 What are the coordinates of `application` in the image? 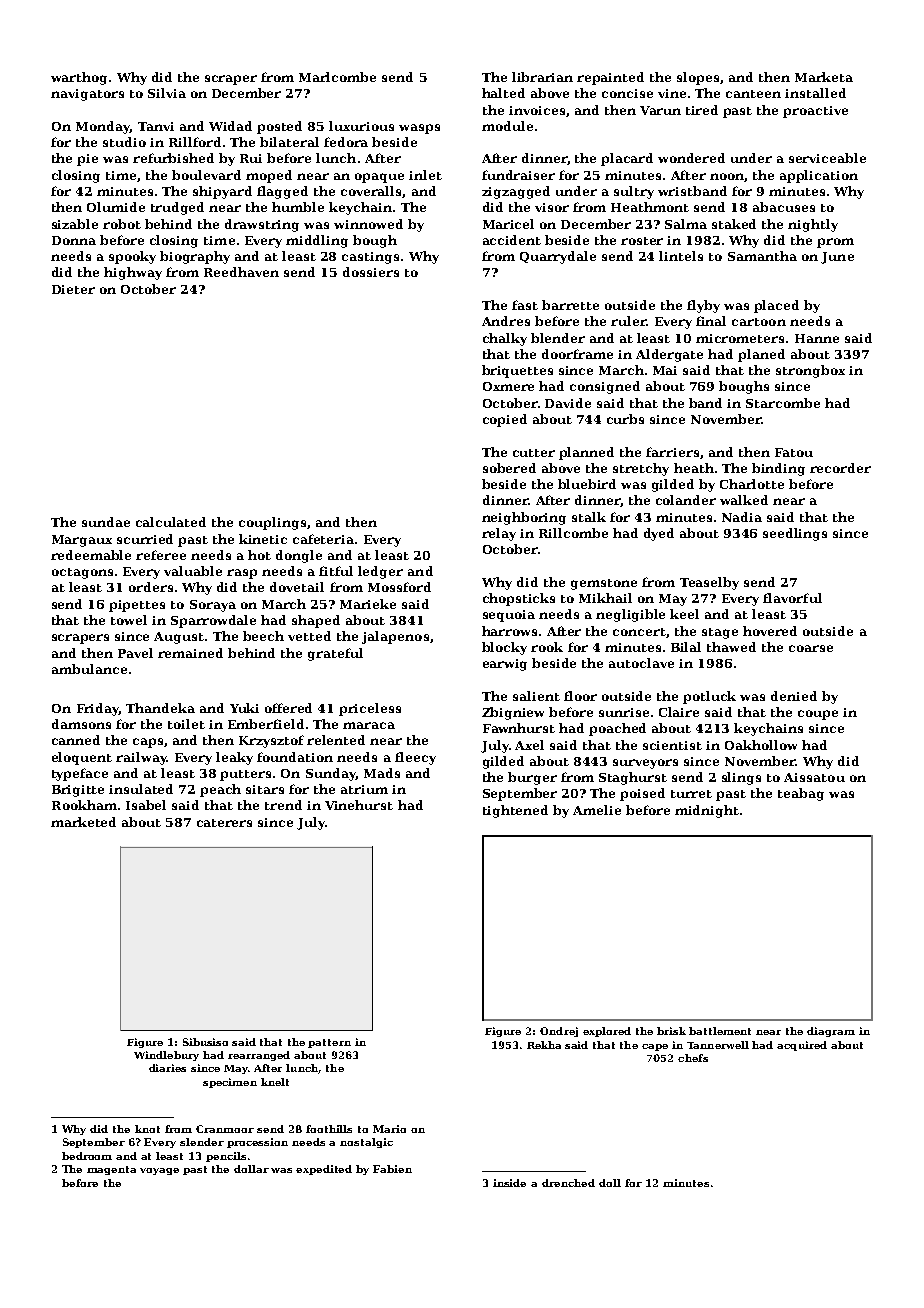 It's located at (819, 176).
